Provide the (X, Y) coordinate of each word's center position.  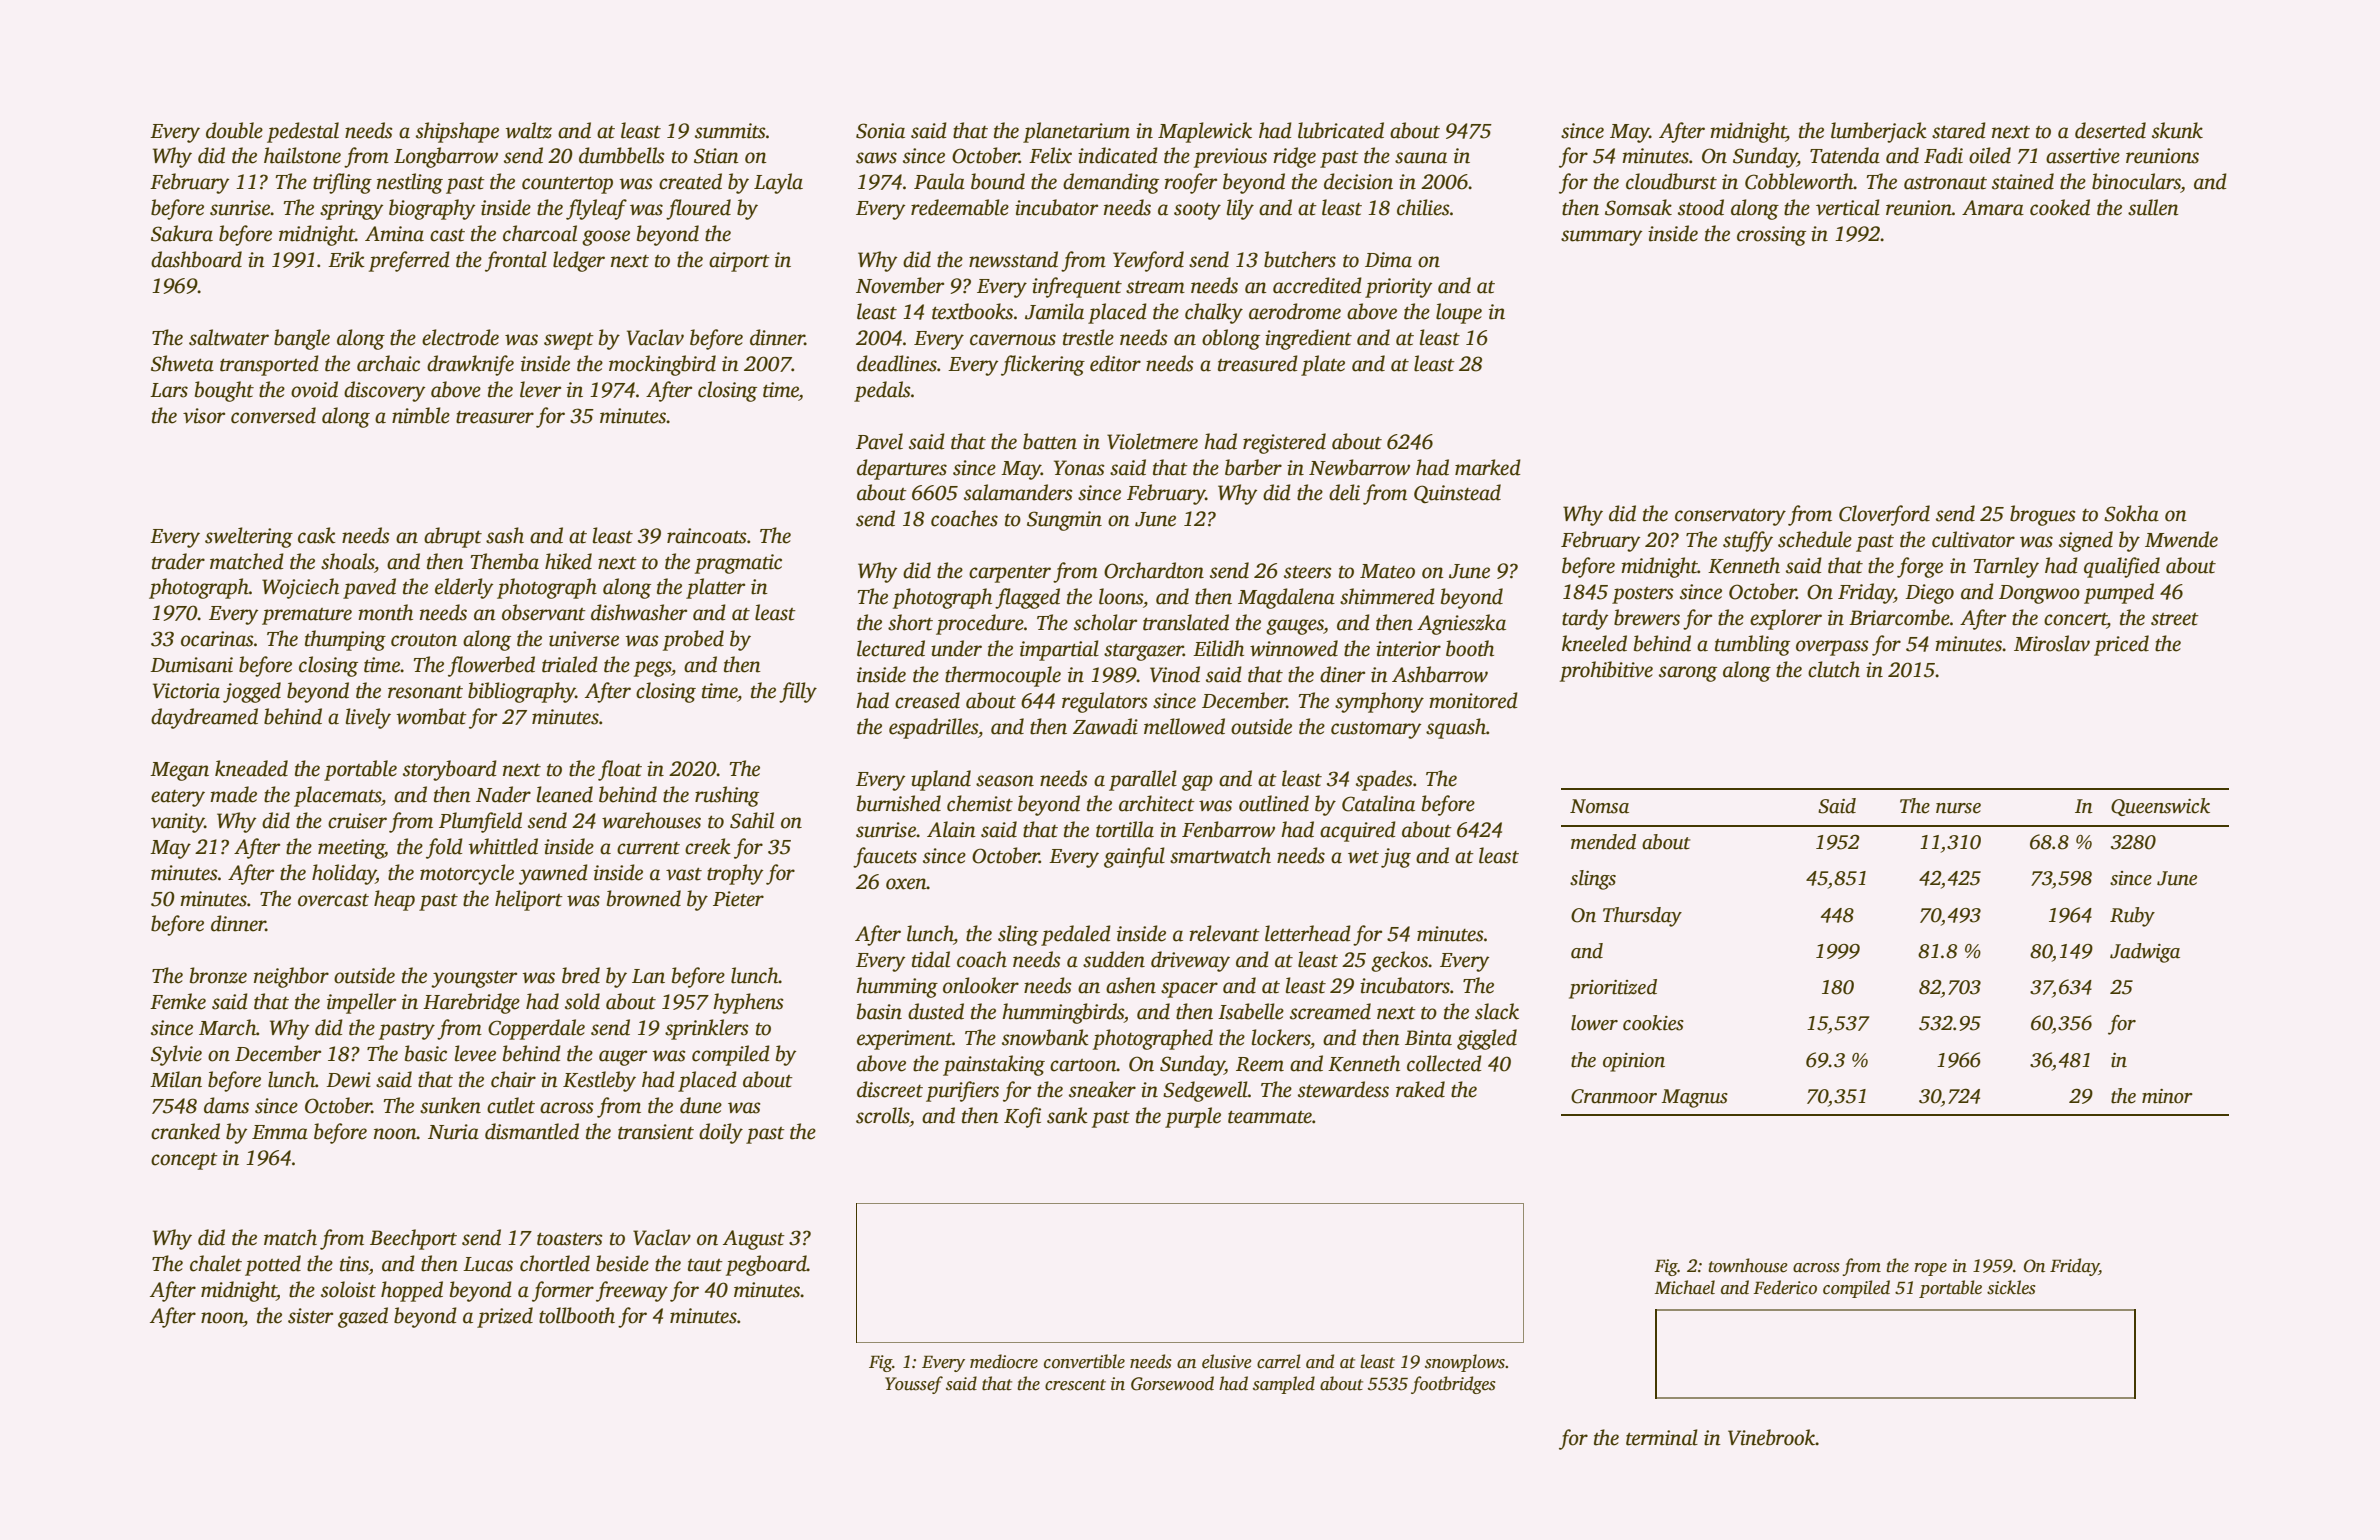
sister (310, 1316)
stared (1959, 130)
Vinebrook (1772, 1437)
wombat (432, 716)
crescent (1075, 1385)
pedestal (303, 132)
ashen (1131, 985)
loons (1121, 596)
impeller (361, 1003)
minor (2167, 1096)
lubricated (1341, 130)
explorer (1786, 619)
